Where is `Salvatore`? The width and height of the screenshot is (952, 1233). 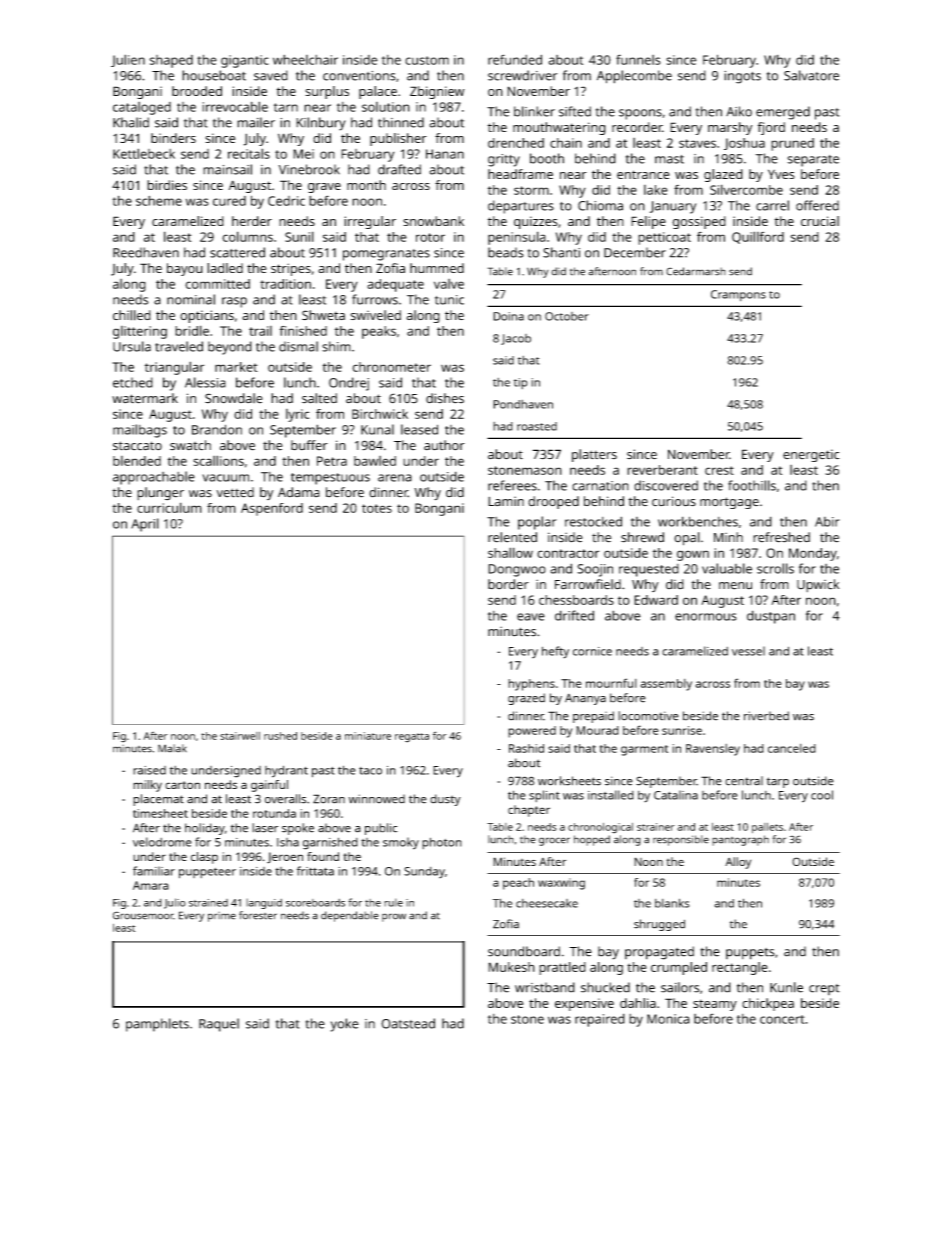
Salvatore is located at coordinates (811, 75).
